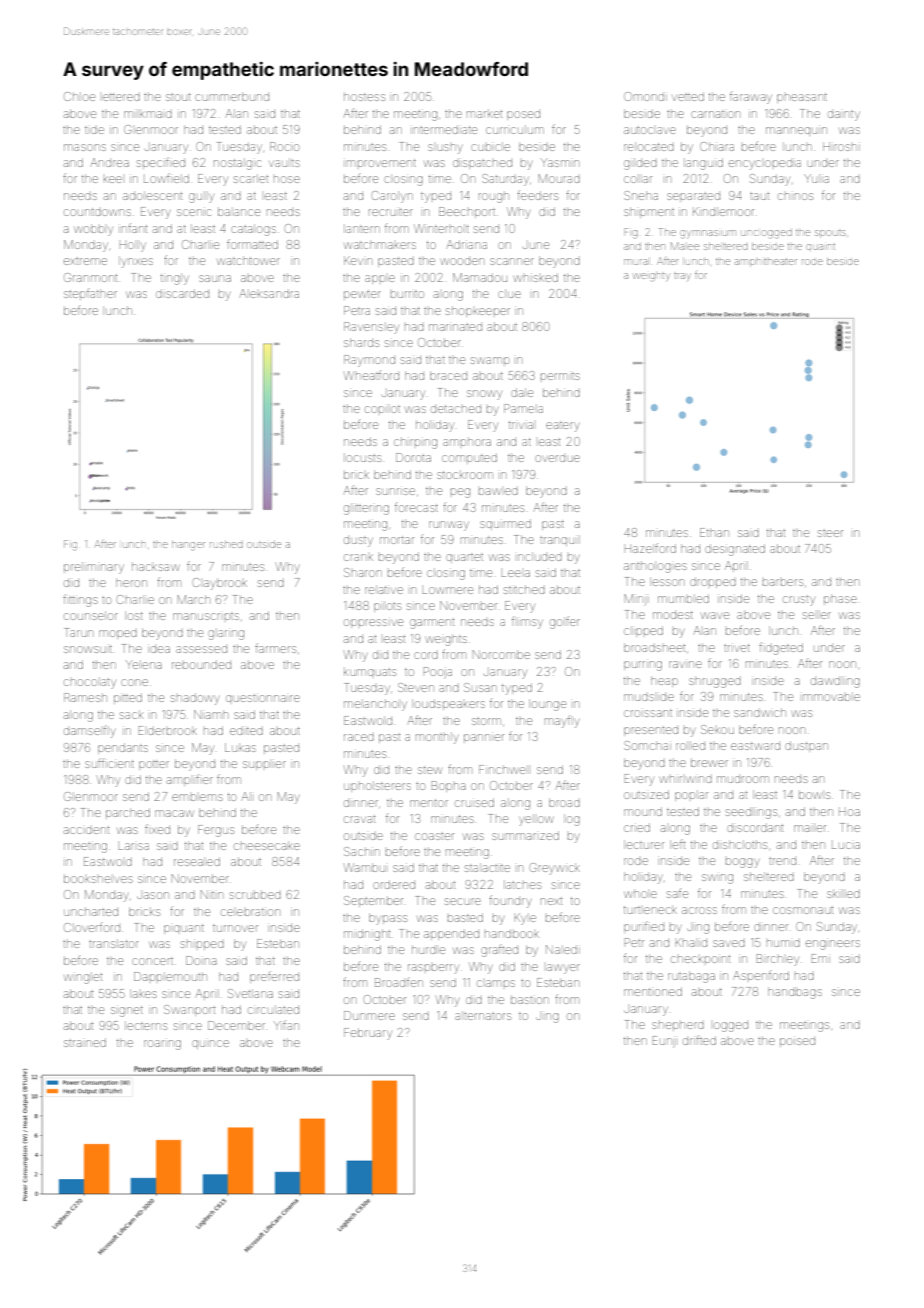 This screenshot has width=924, height=1308. Describe the element at coordinates (830, 533) in the screenshot. I see `steer` at that location.
